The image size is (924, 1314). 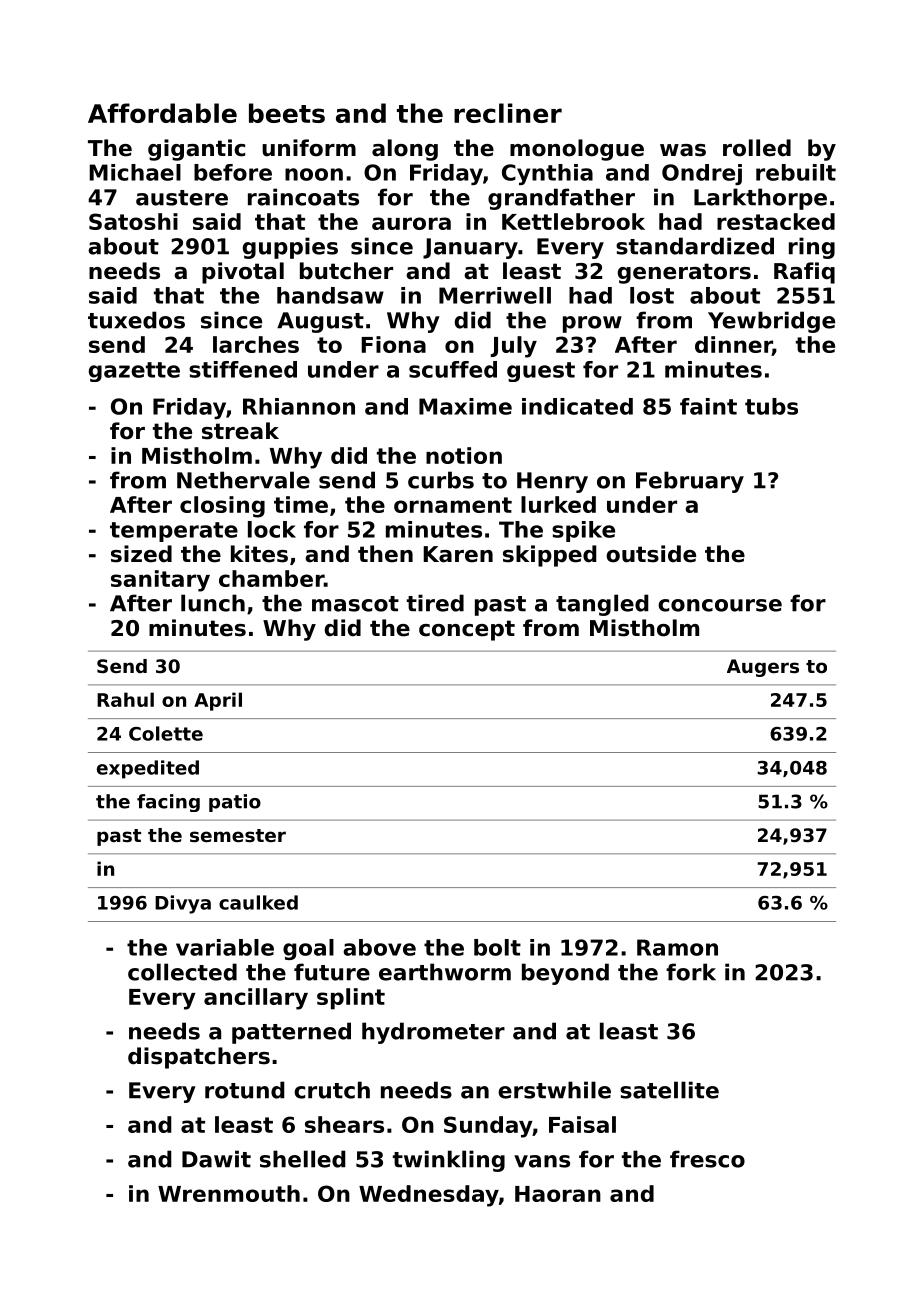 What do you see at coordinates (271, 578) in the screenshot?
I see `chamber` at bounding box center [271, 578].
